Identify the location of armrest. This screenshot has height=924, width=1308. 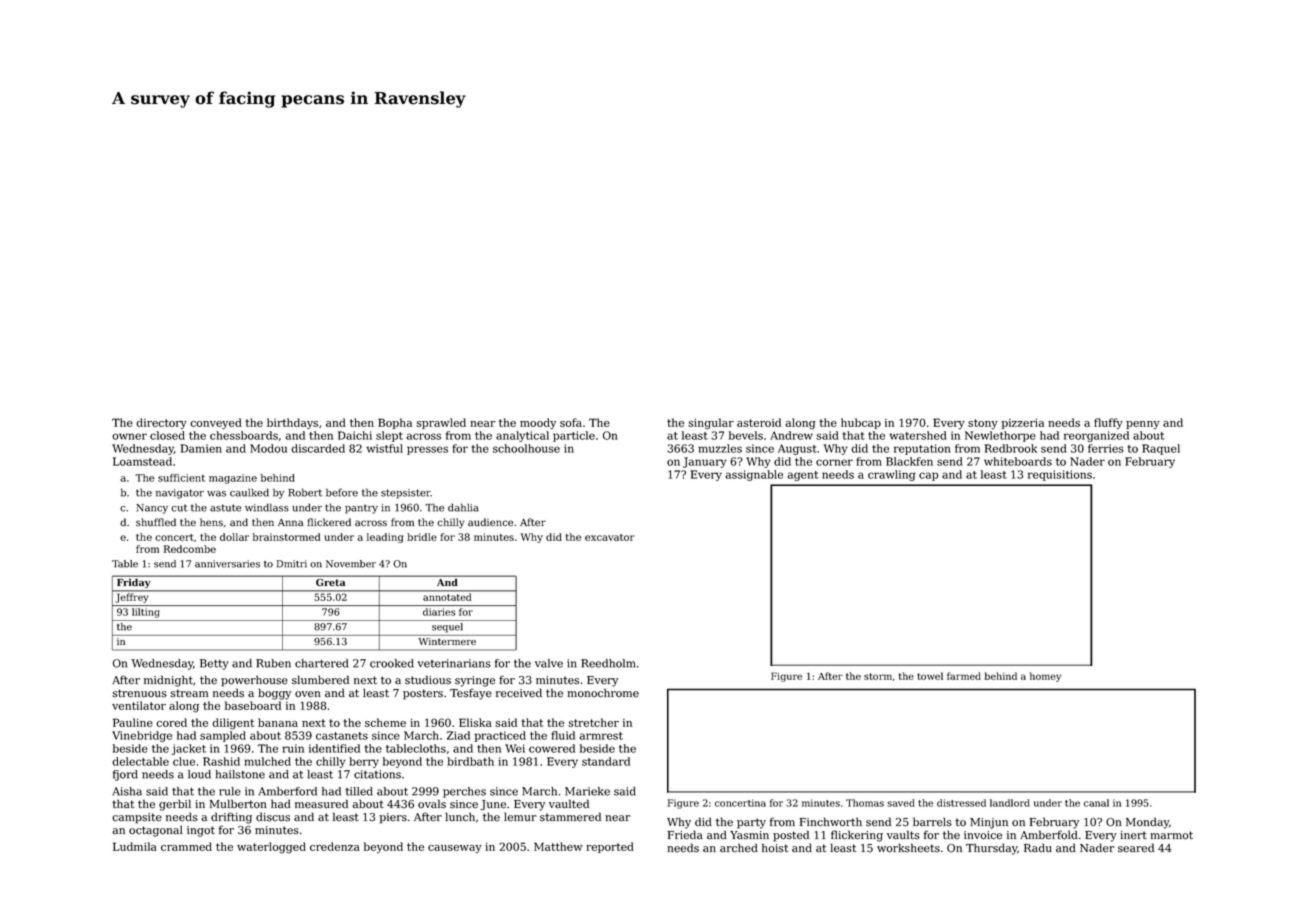
(601, 736).
